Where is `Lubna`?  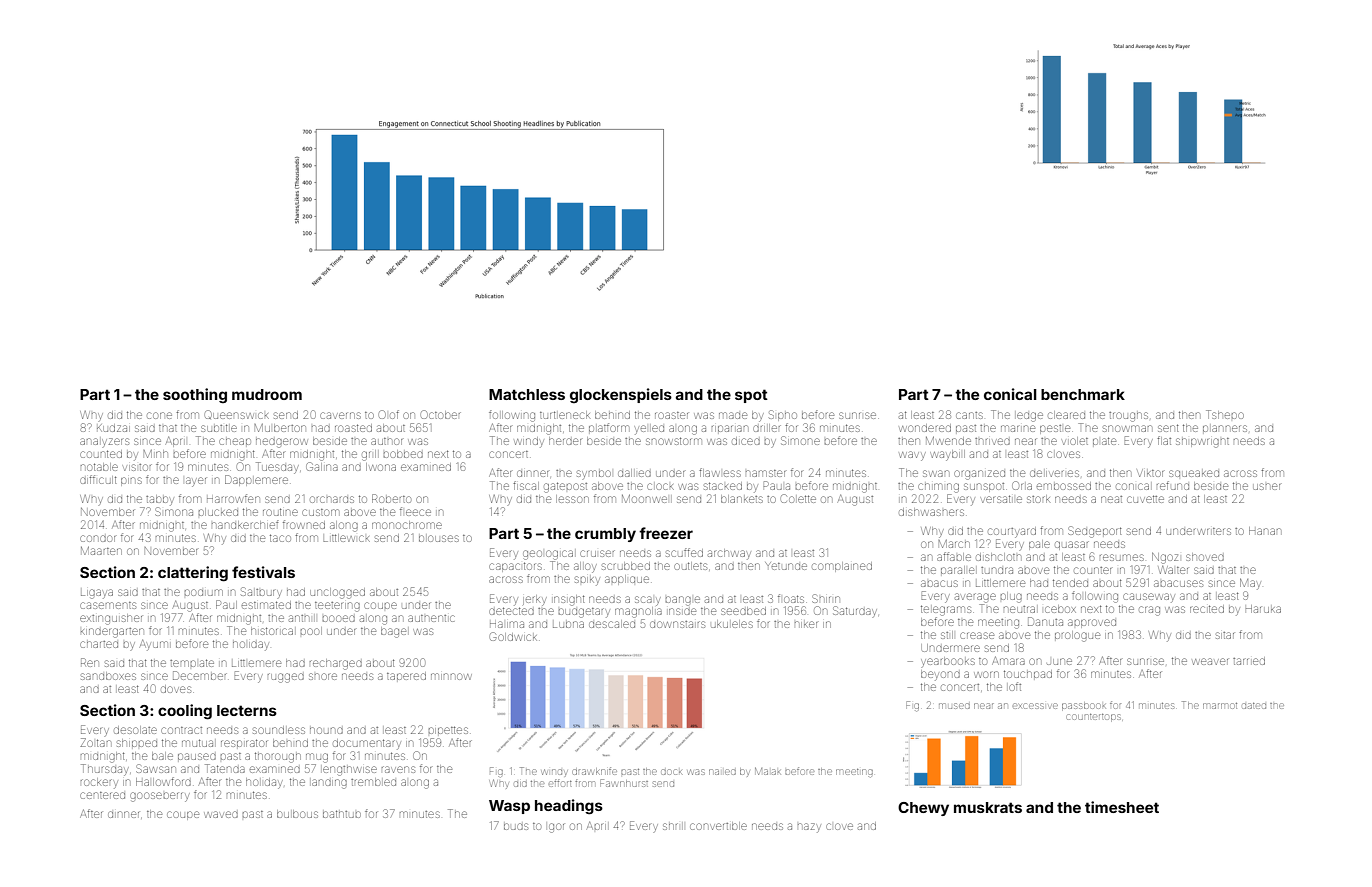 Lubna is located at coordinates (568, 624).
